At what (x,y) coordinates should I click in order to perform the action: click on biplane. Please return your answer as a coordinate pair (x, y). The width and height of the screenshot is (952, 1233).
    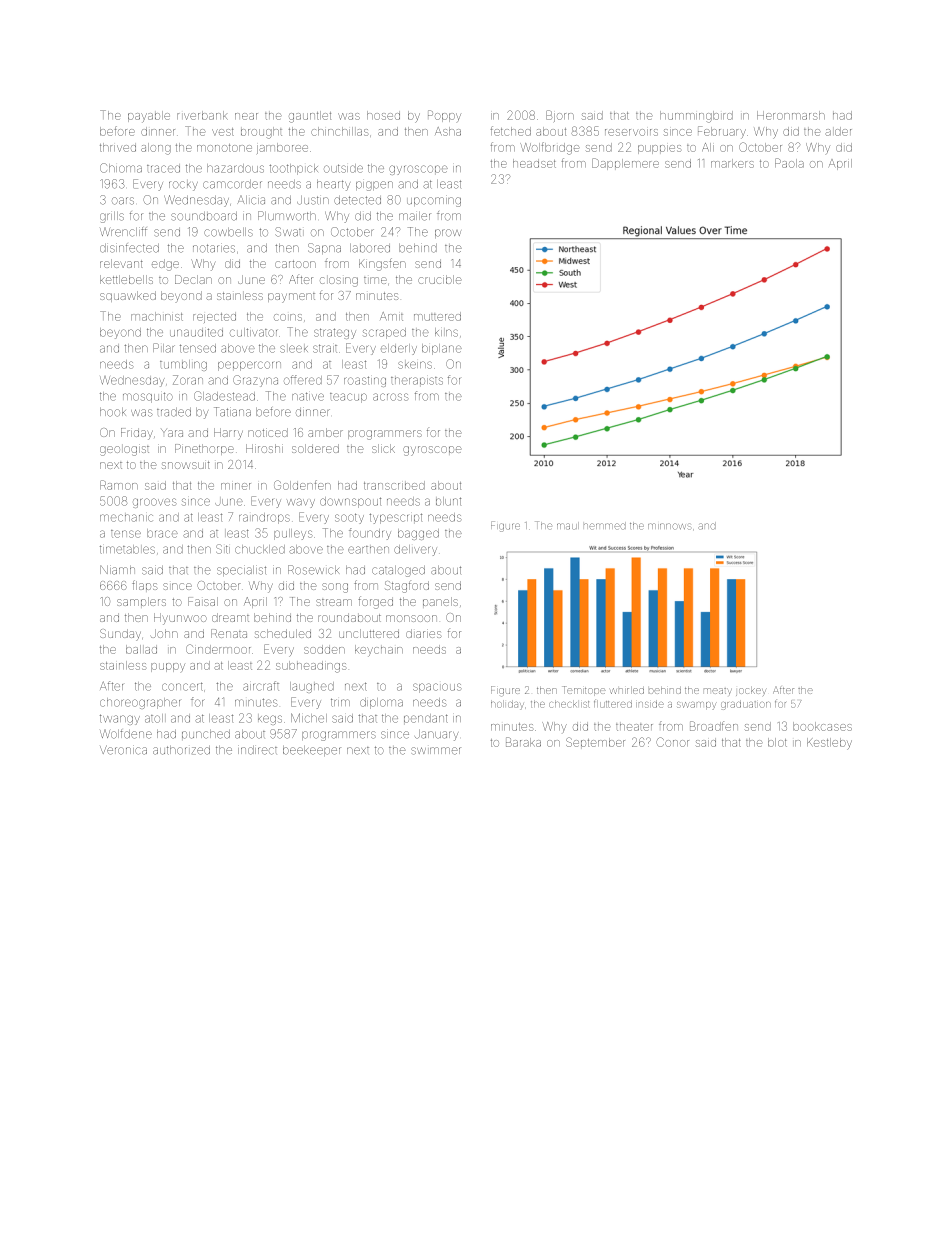
    Looking at the image, I should click on (442, 349).
